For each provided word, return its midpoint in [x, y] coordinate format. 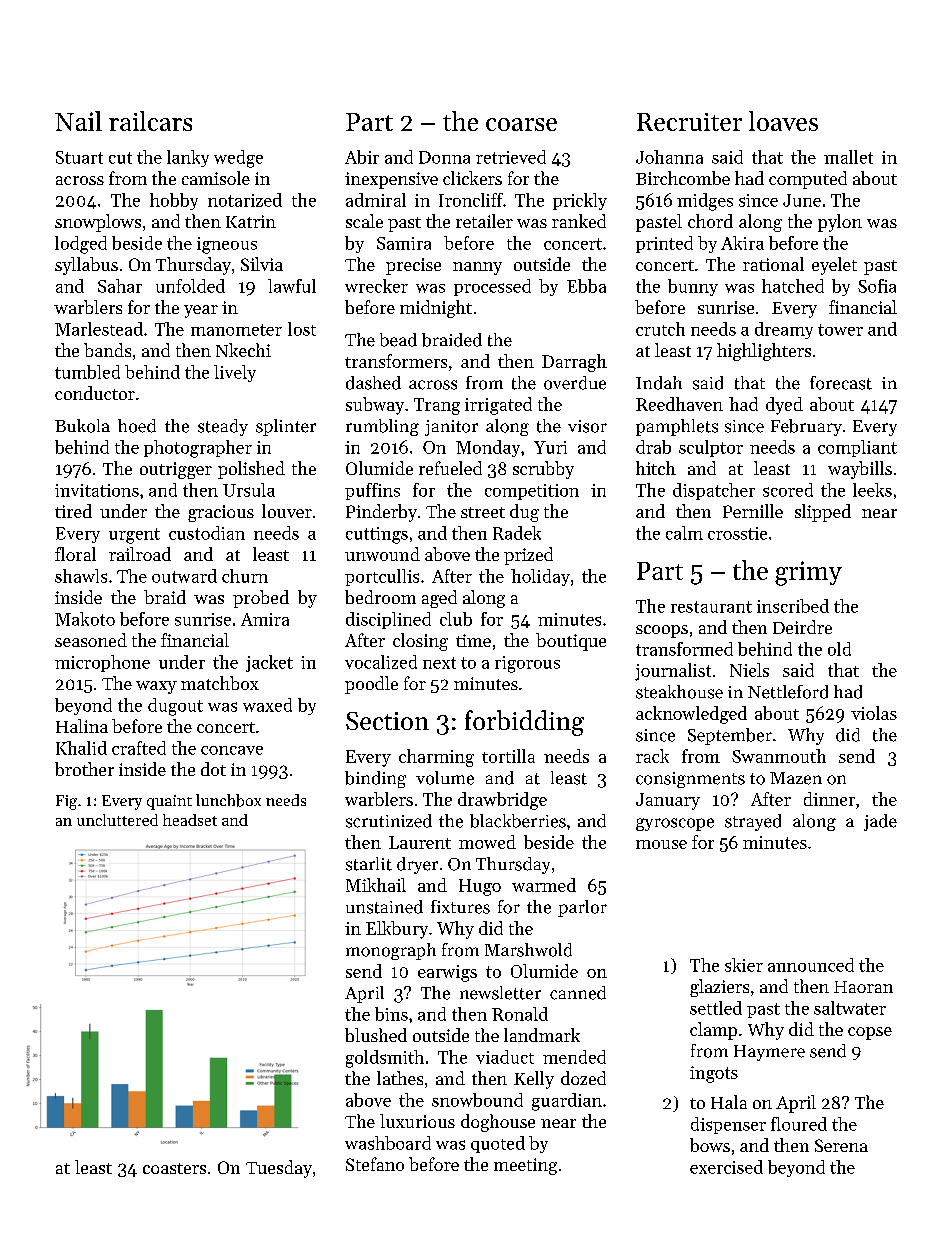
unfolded [190, 286]
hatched [793, 286]
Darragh [574, 363]
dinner [829, 799]
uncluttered [117, 820]
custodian [207, 533]
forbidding [524, 723]
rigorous [527, 664]
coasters [174, 1168]
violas [874, 713]
